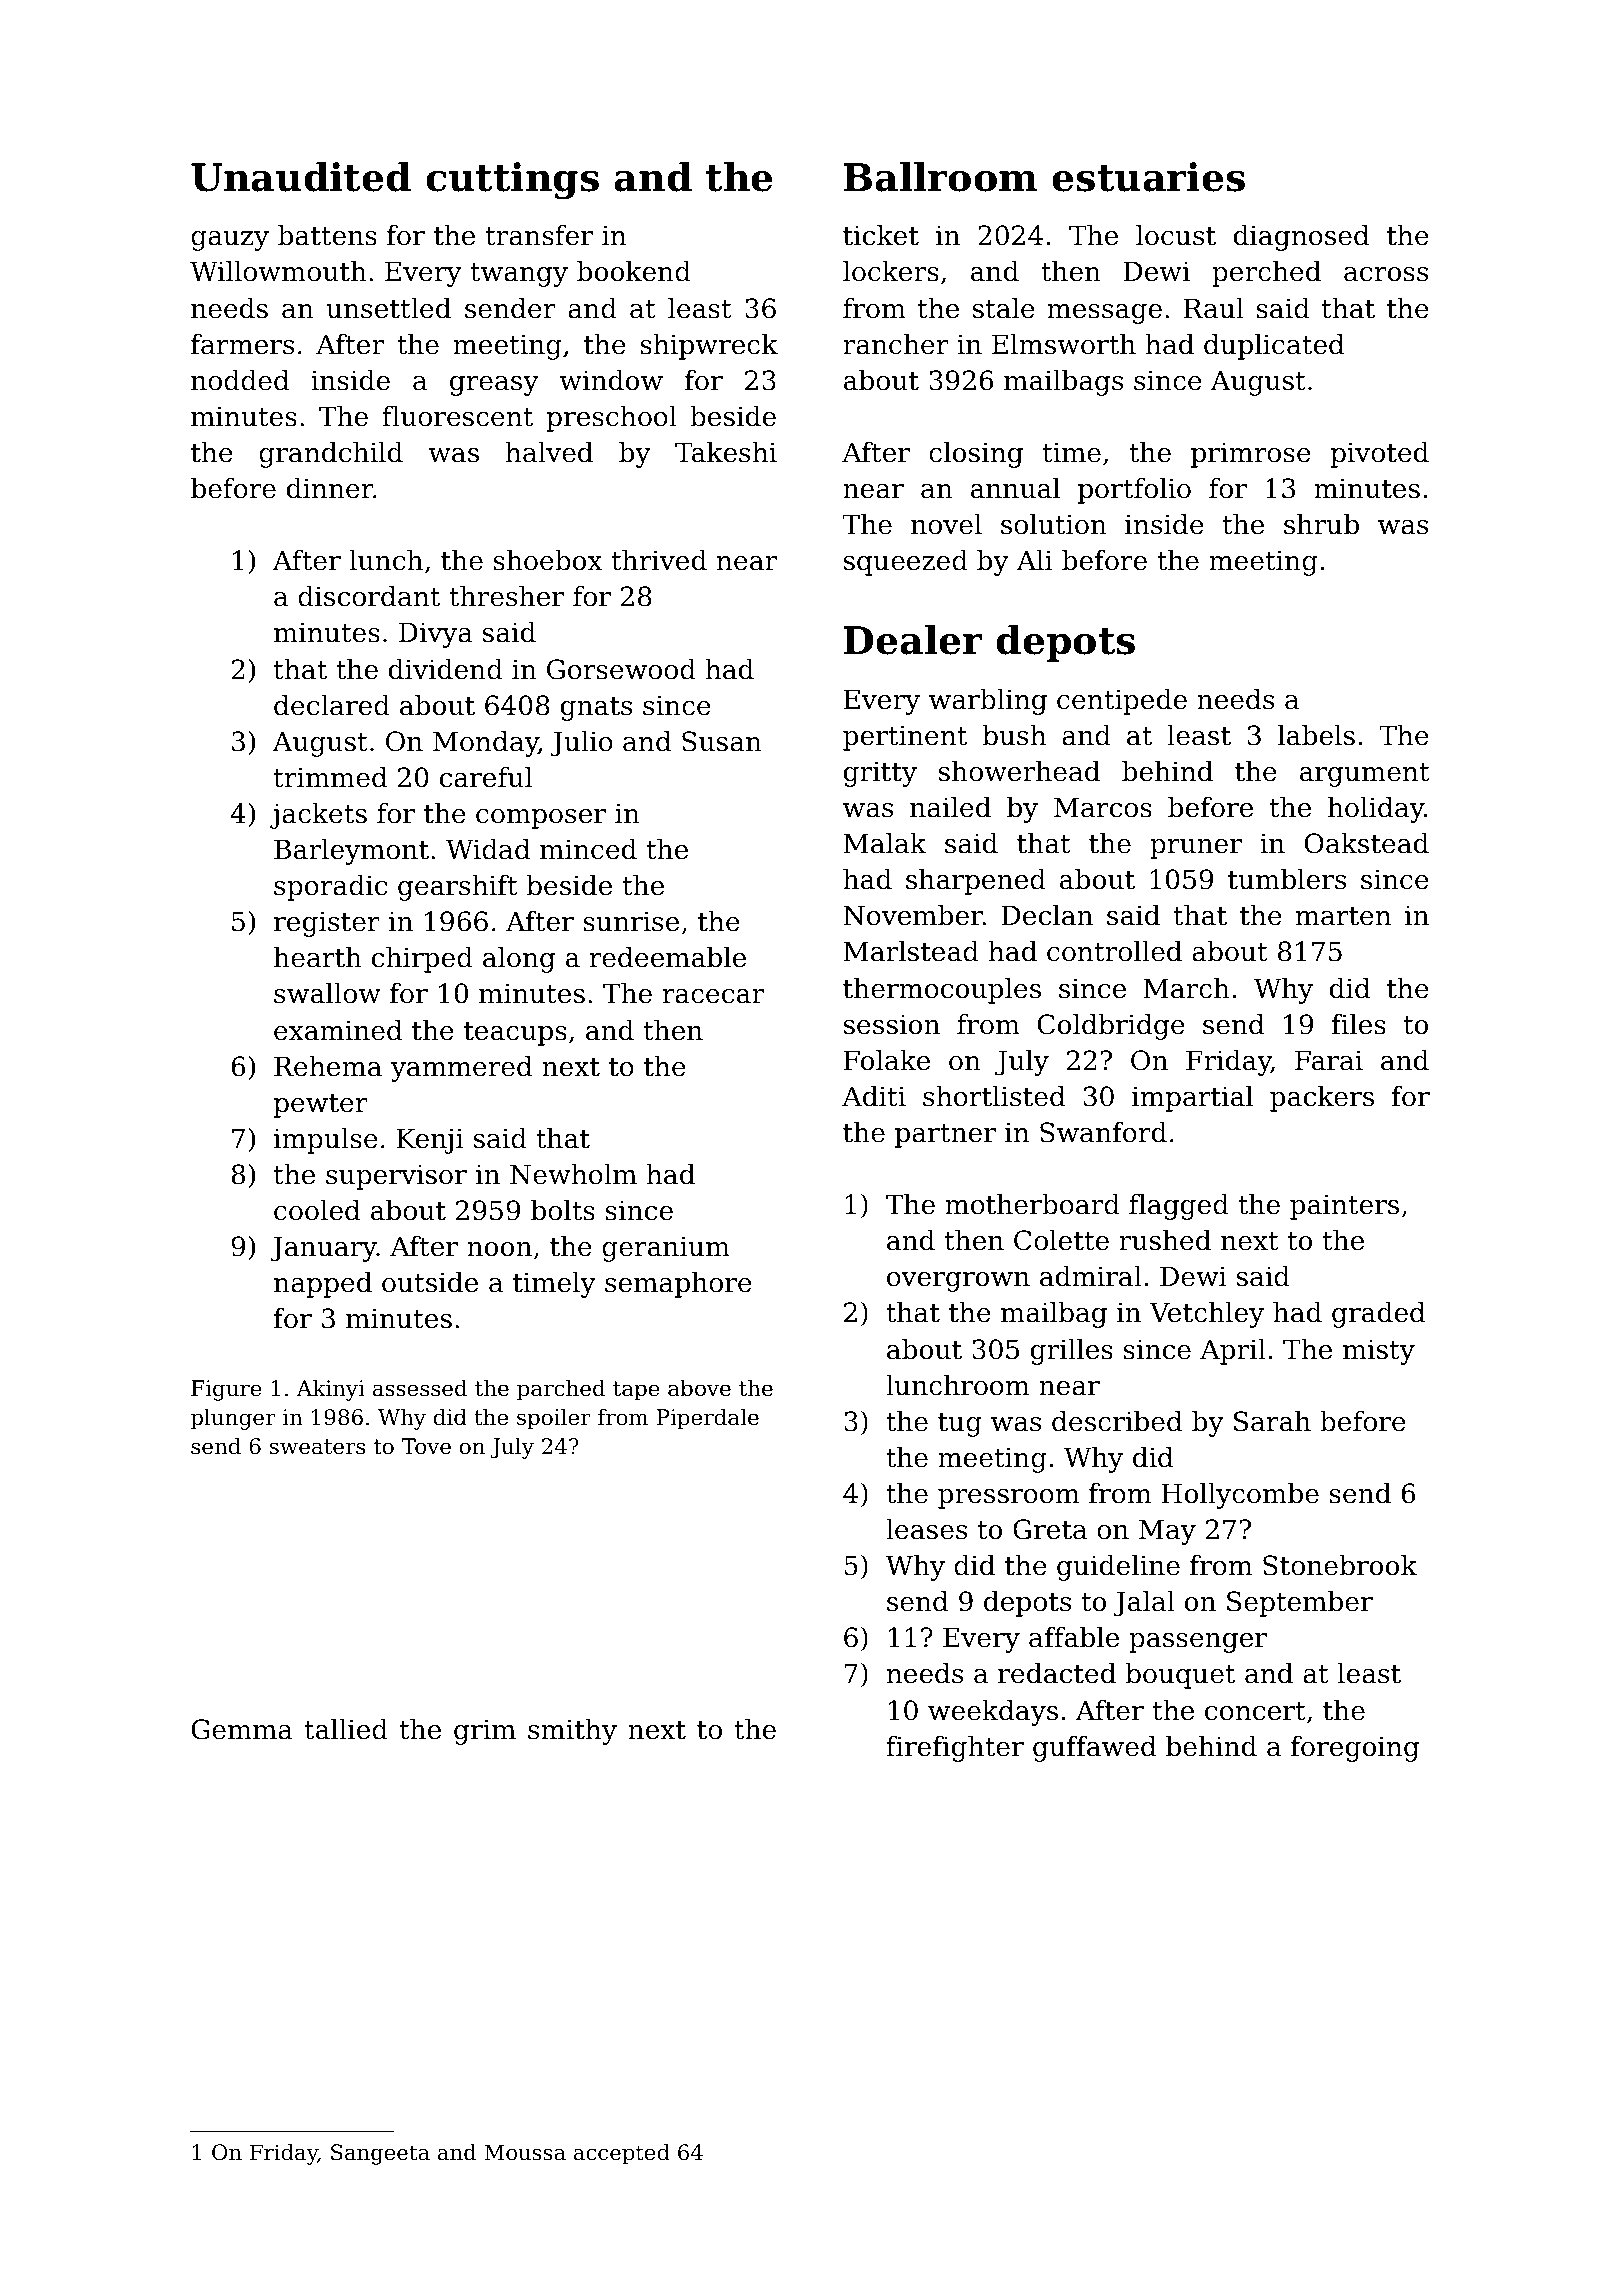 Image resolution: width=1620 pixels, height=2292 pixels. What do you see at coordinates (913, 640) in the screenshot?
I see `Dealer` at bounding box center [913, 640].
